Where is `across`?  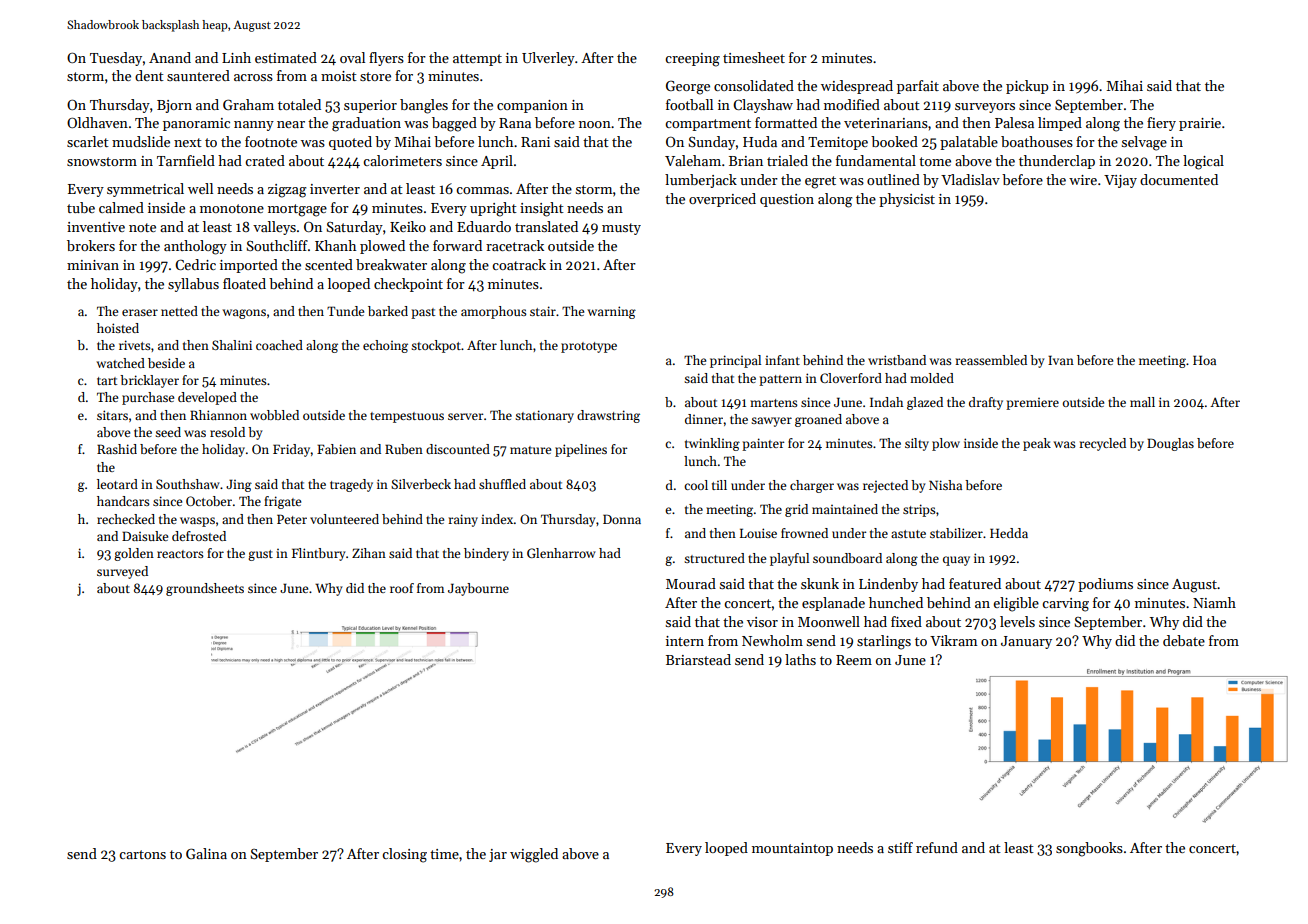 across is located at coordinates (253, 77).
